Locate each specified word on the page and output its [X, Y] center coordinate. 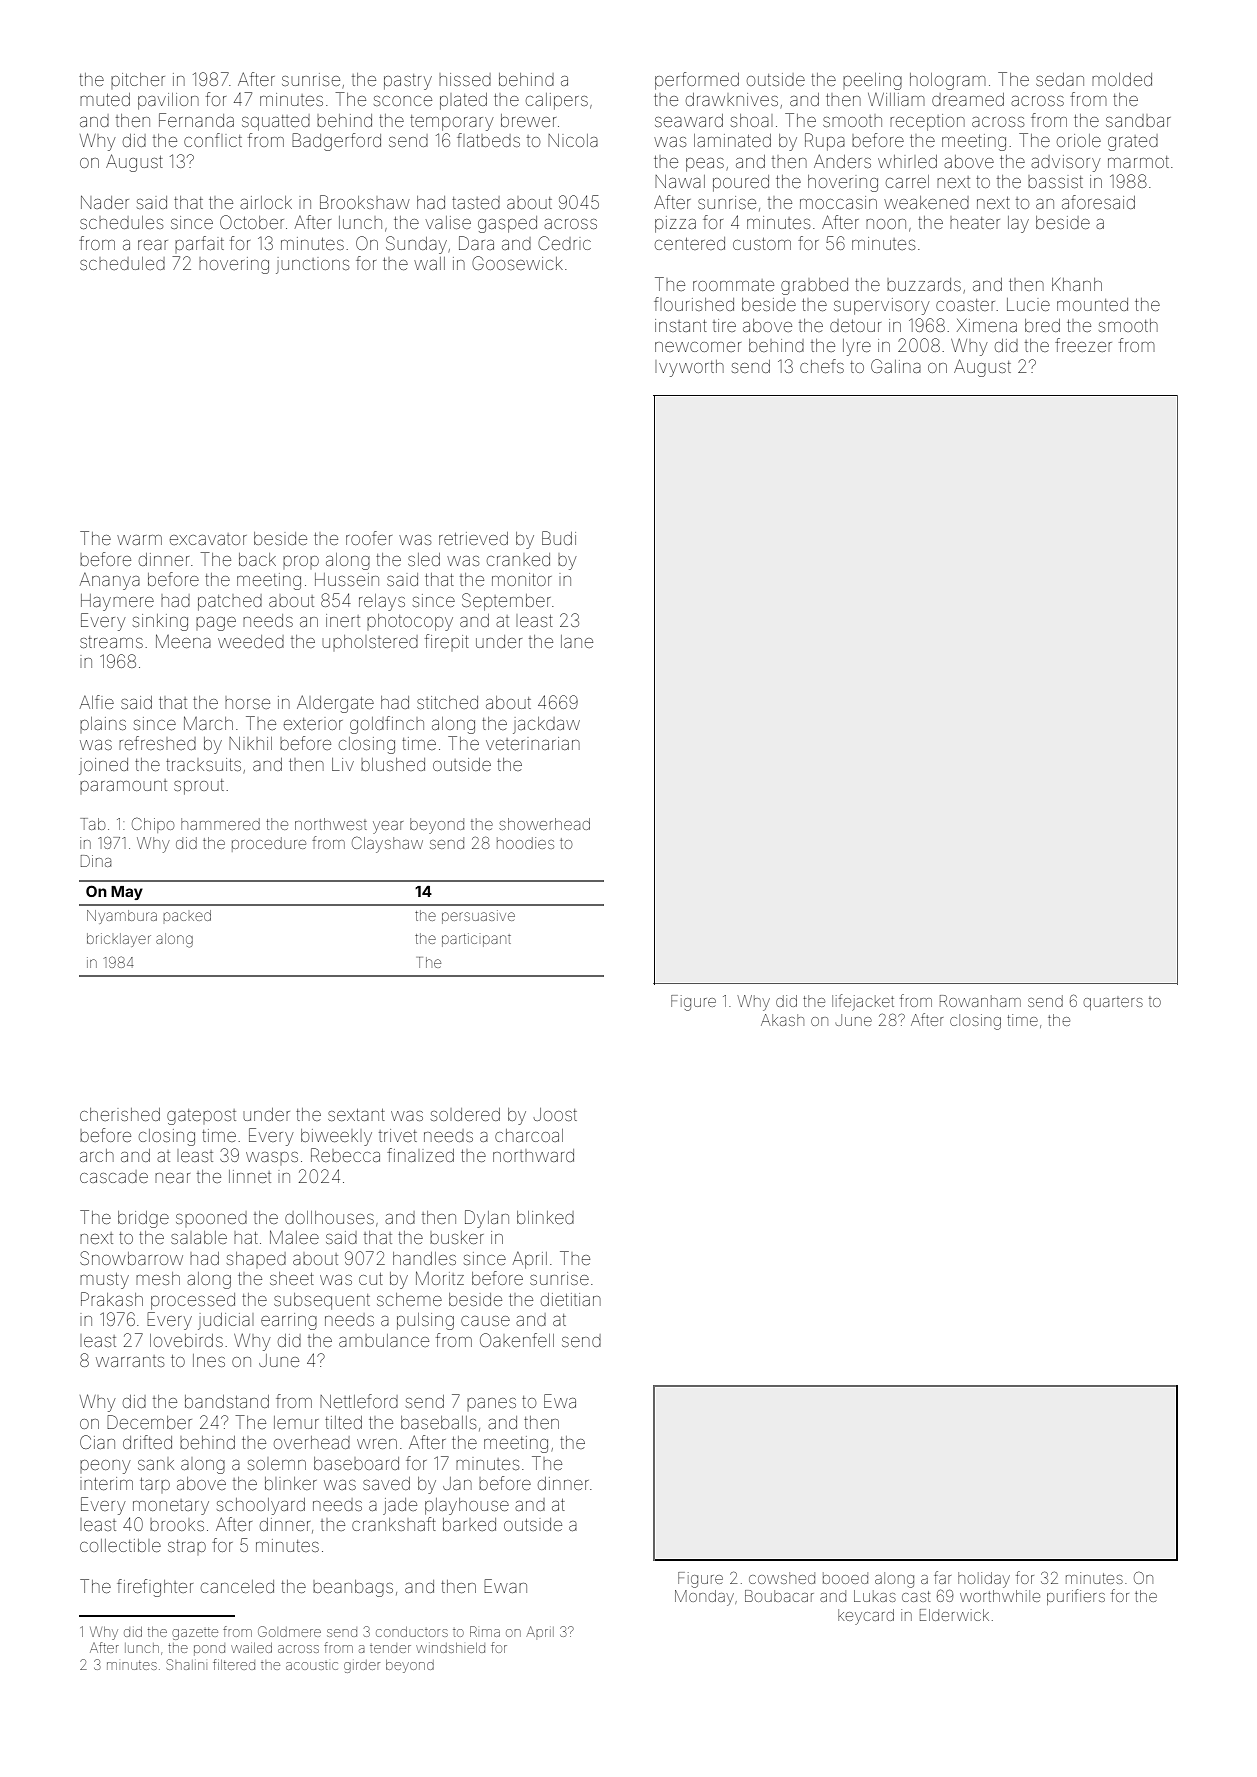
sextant [356, 1115]
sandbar [1138, 120]
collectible [120, 1545]
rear [153, 245]
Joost [555, 1114]
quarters [1113, 1003]
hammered [220, 824]
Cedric [564, 243]
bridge [143, 1219]
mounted [1092, 304]
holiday [984, 1580]
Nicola [573, 140]
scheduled [122, 263]
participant [476, 940]
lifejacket [863, 1002]
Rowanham [980, 1001]
